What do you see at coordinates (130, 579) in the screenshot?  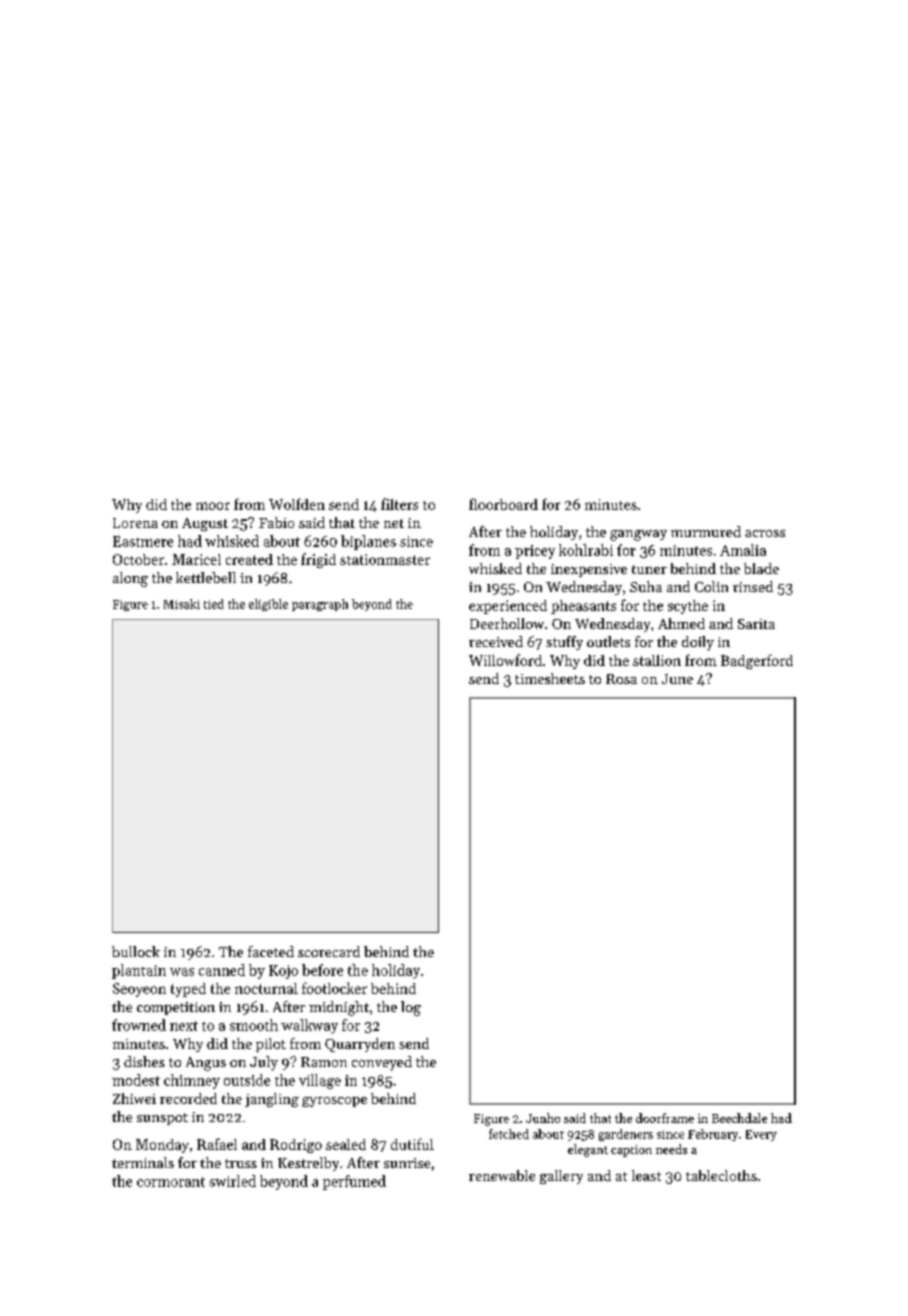 I see `along` at bounding box center [130, 579].
